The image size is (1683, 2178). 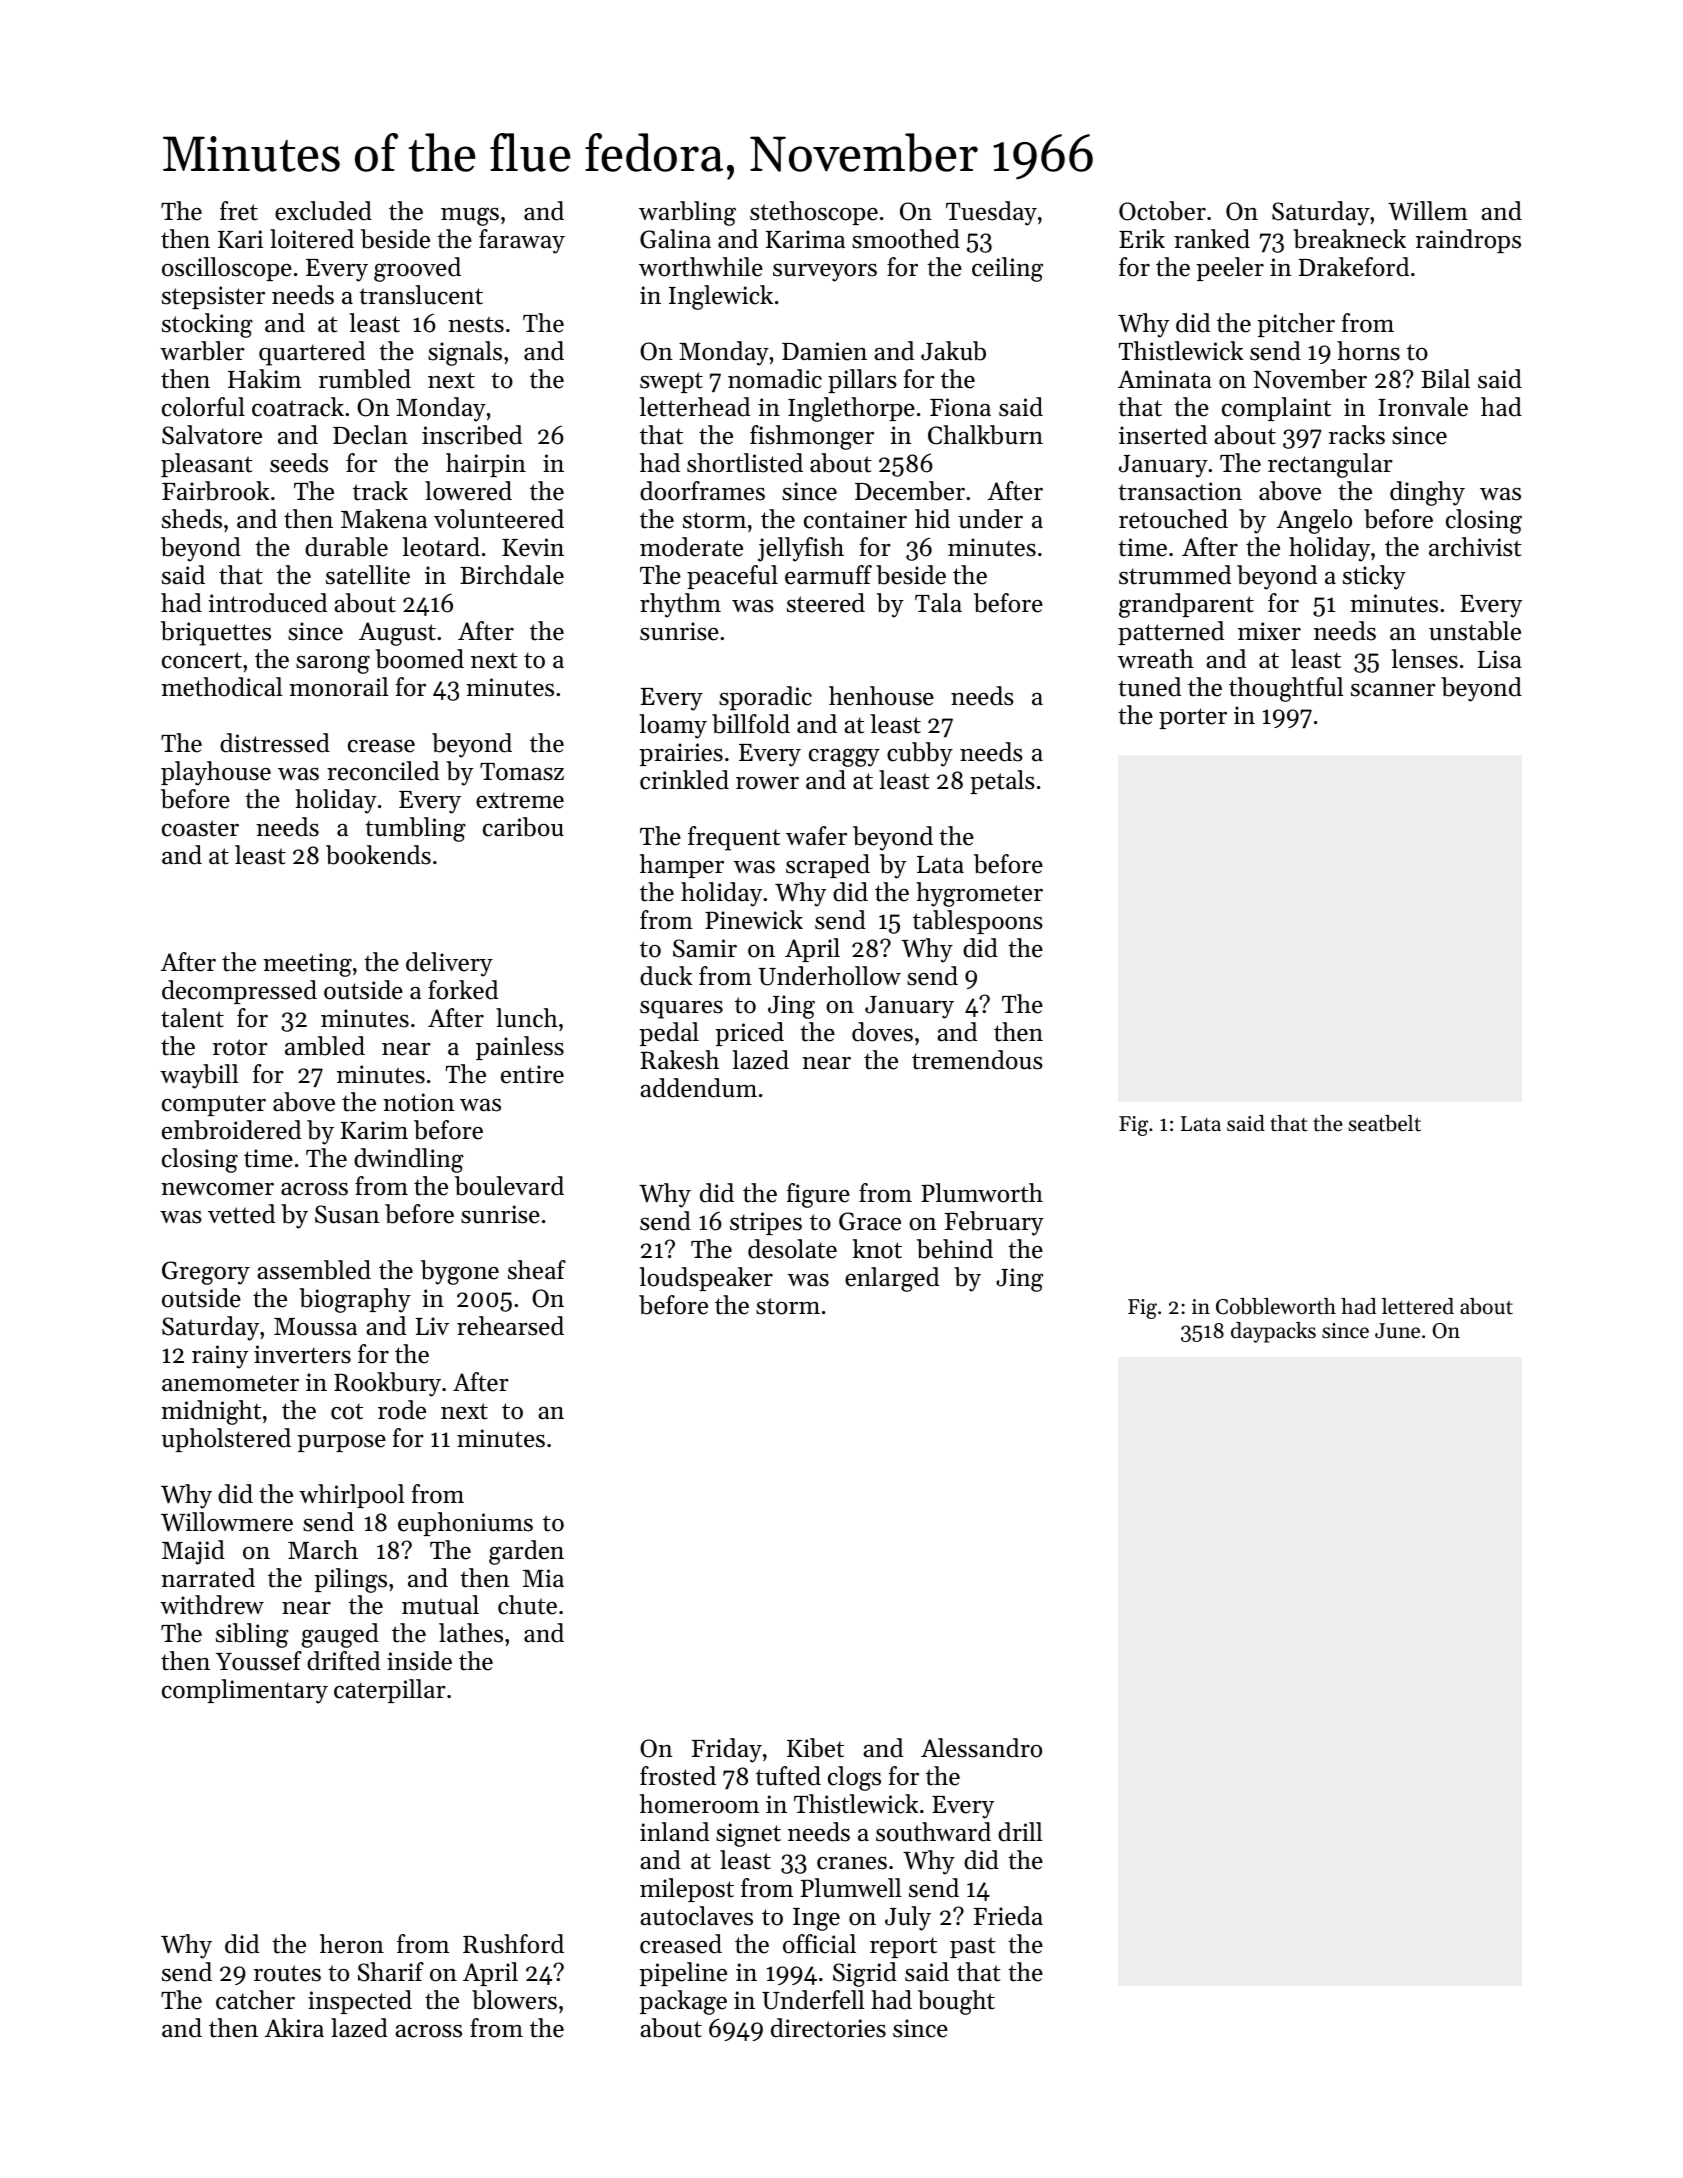 What do you see at coordinates (1427, 493) in the screenshot?
I see `dinghy` at bounding box center [1427, 493].
